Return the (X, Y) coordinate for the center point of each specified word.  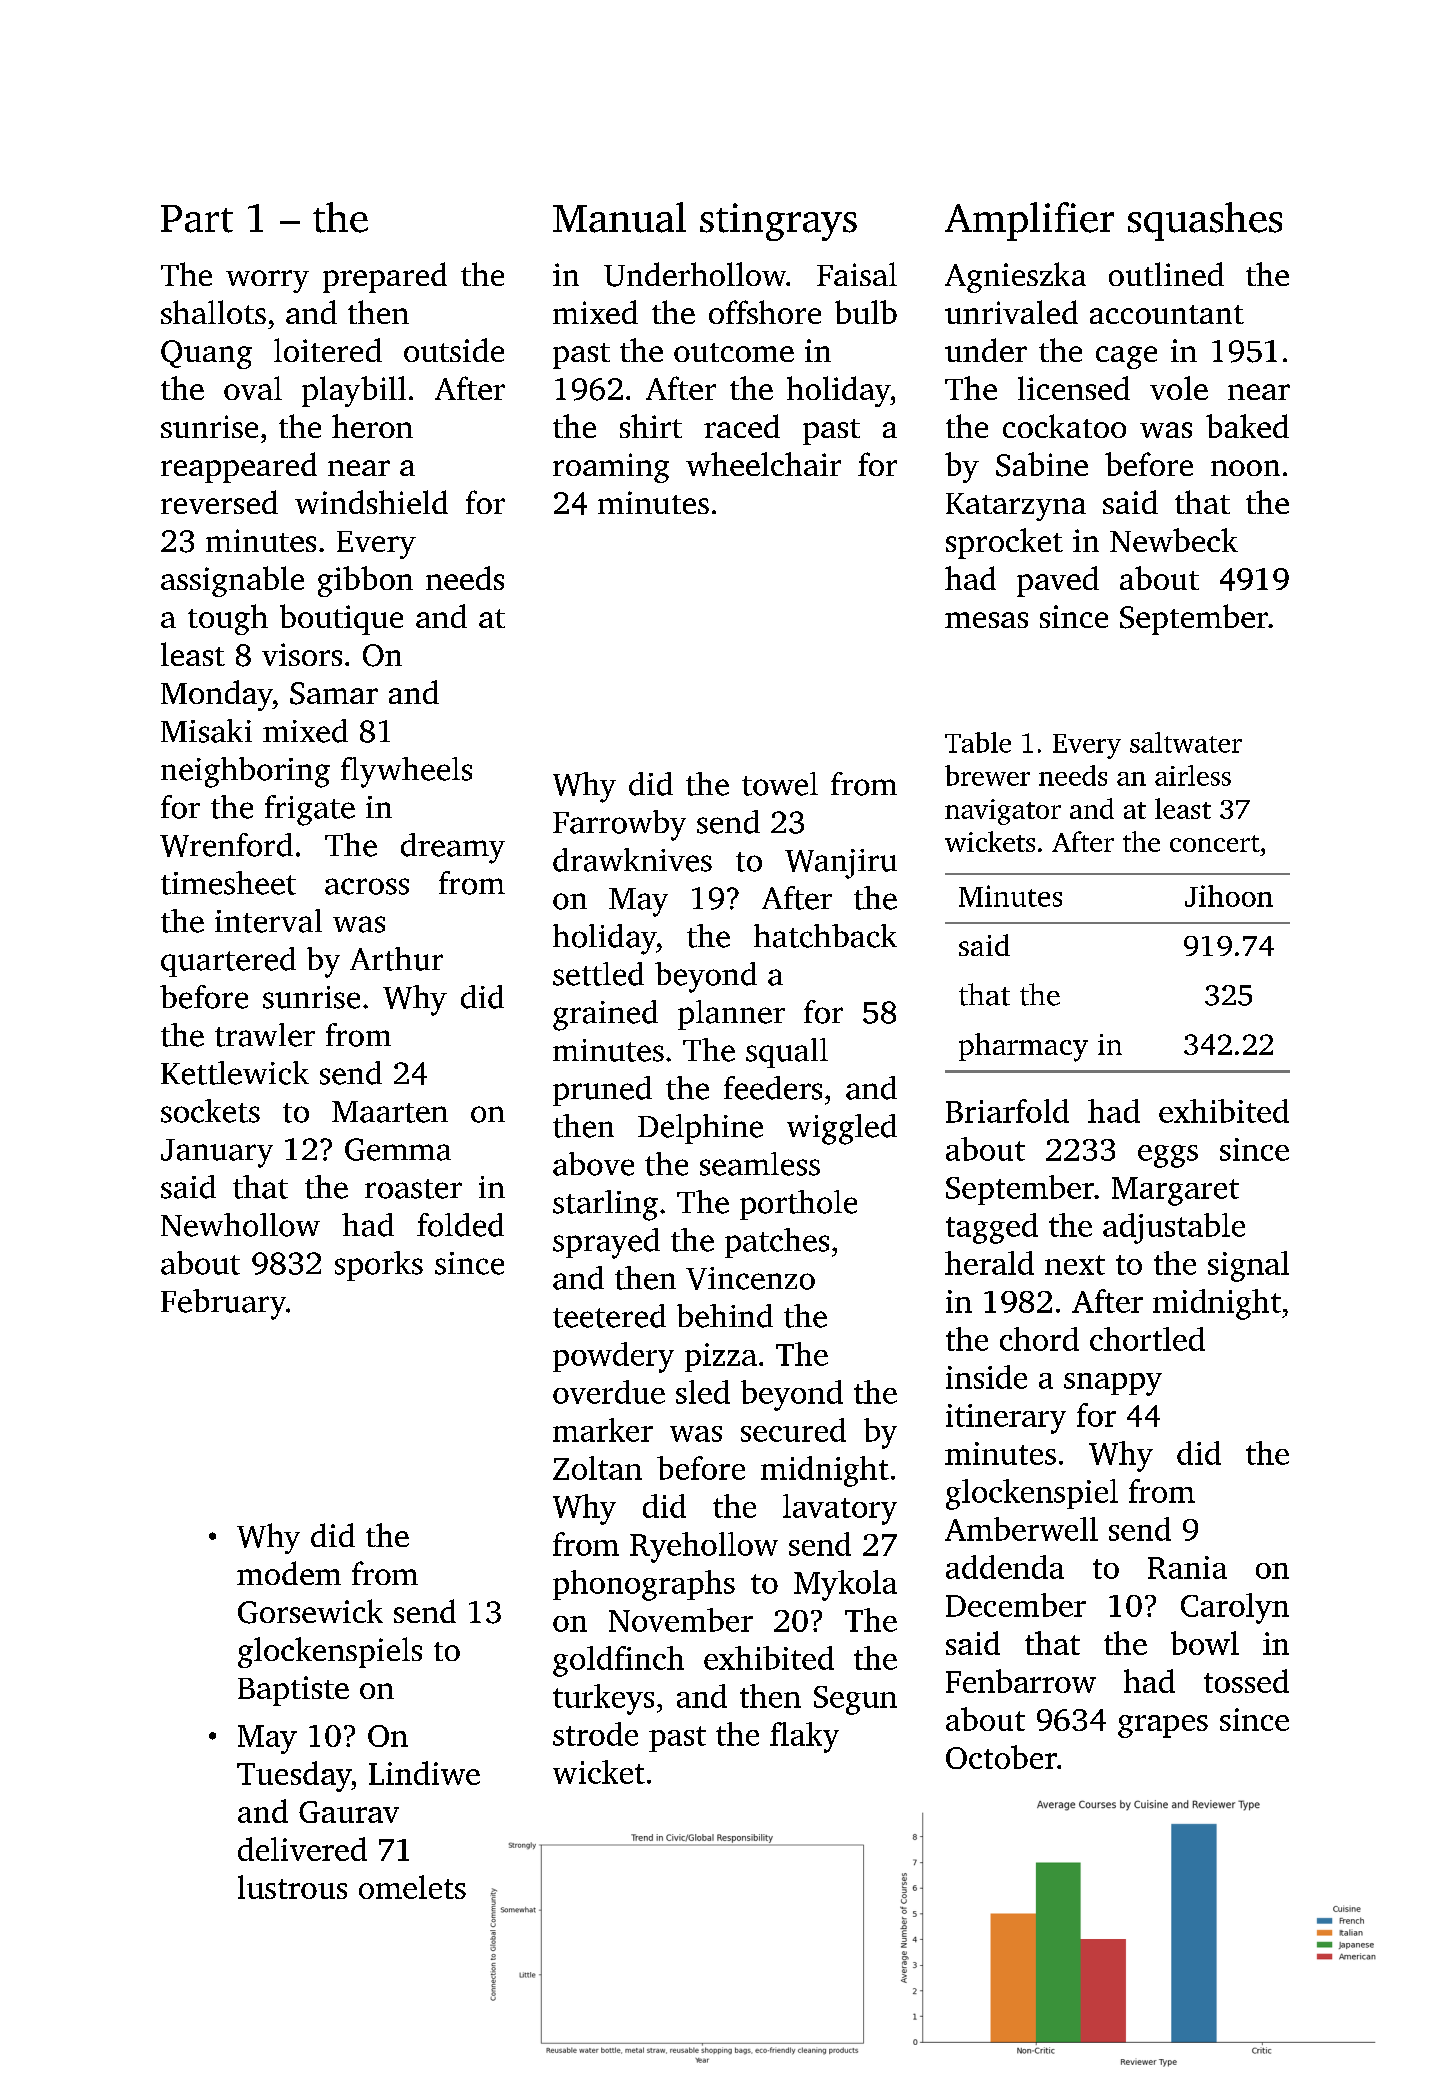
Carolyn (1235, 1608)
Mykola (845, 1585)
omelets (412, 1887)
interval (268, 921)
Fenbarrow (1021, 1681)
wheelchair (763, 464)
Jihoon (1229, 896)
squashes (1205, 221)
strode (595, 1734)
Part (197, 219)
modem (289, 1573)
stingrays (778, 222)
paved (1058, 581)
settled (598, 974)
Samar (334, 693)
